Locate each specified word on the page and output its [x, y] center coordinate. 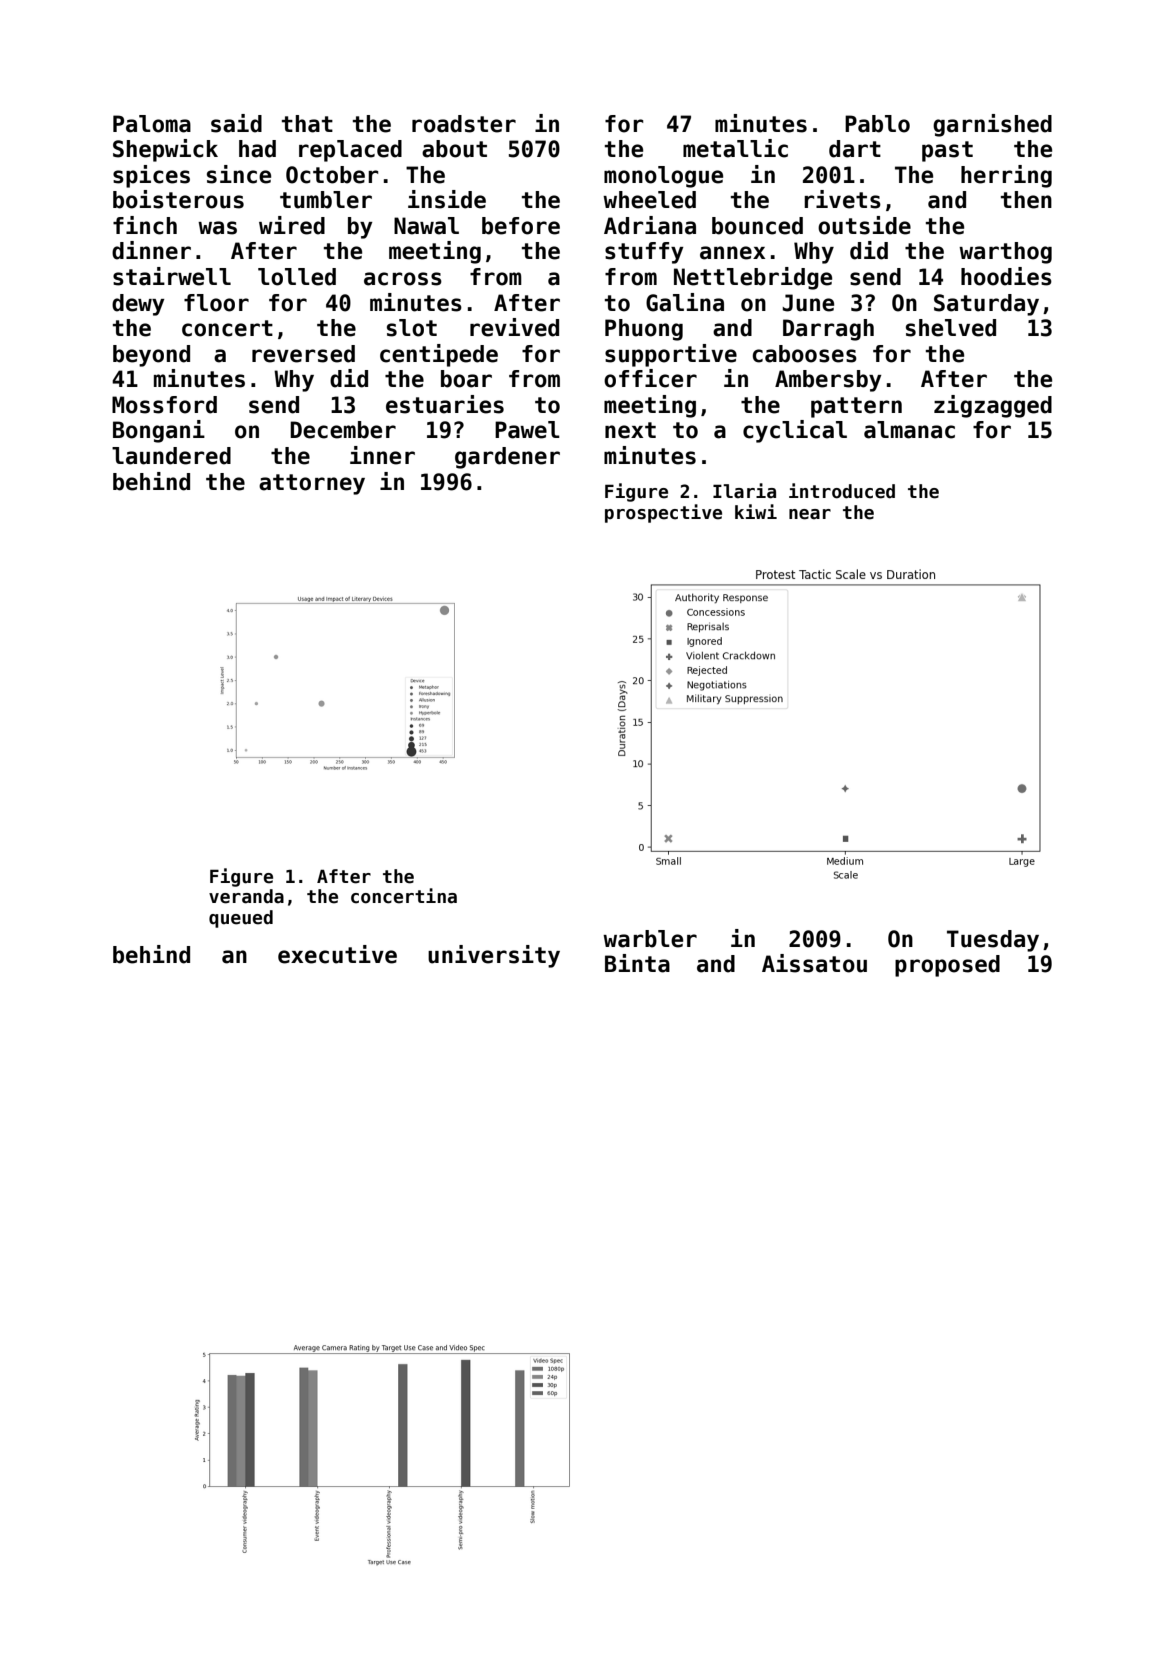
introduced [842, 491]
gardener [507, 458]
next [630, 430]
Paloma [152, 124]
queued [241, 919]
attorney [312, 484]
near [810, 514]
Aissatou [814, 963]
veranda [246, 896]
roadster [464, 124]
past [947, 151]
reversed [303, 354]
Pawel [527, 430]
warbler [650, 939]
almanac [909, 430]
